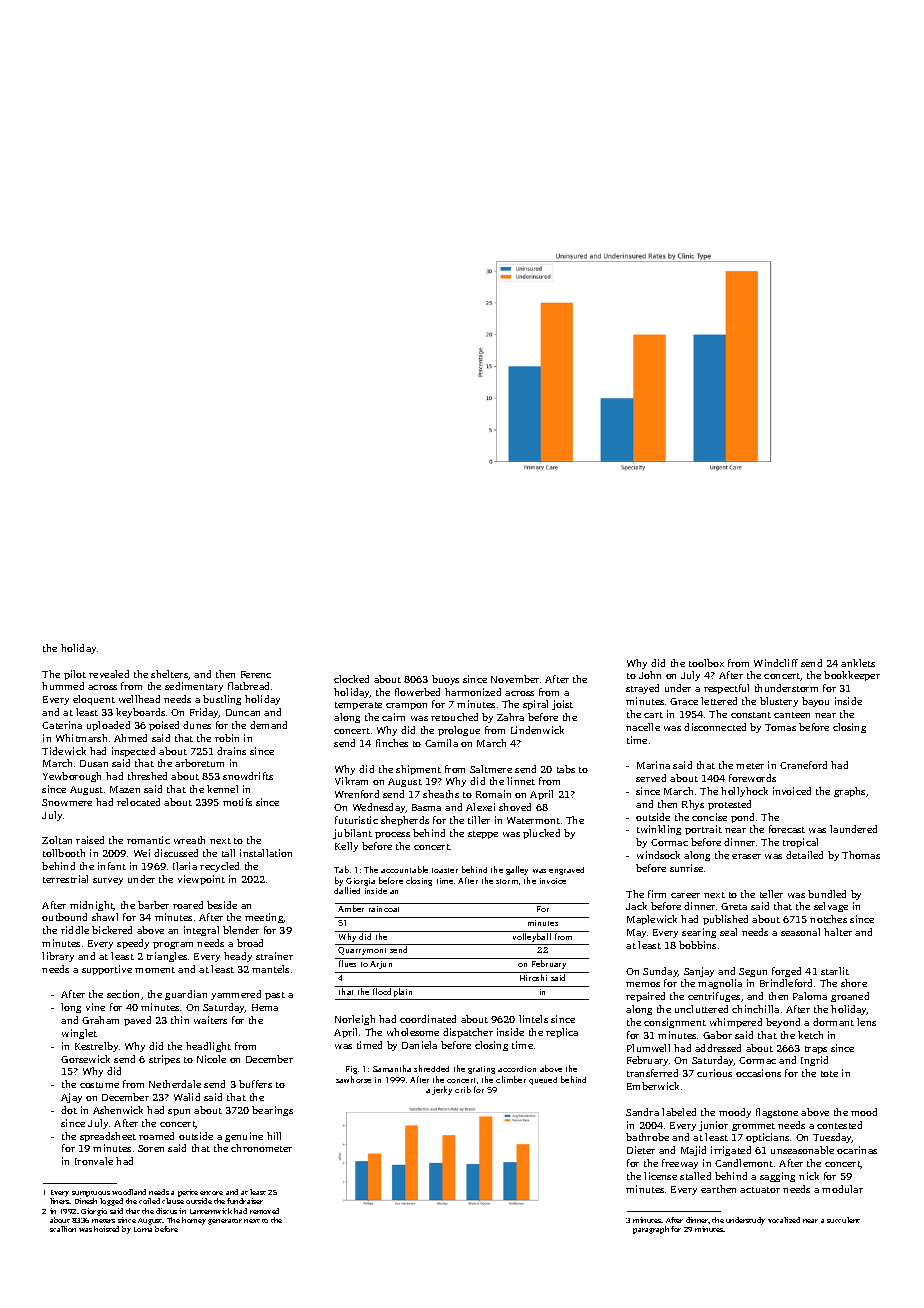 The image size is (924, 1308). What do you see at coordinates (63, 1229) in the screenshot?
I see `scallion` at bounding box center [63, 1229].
